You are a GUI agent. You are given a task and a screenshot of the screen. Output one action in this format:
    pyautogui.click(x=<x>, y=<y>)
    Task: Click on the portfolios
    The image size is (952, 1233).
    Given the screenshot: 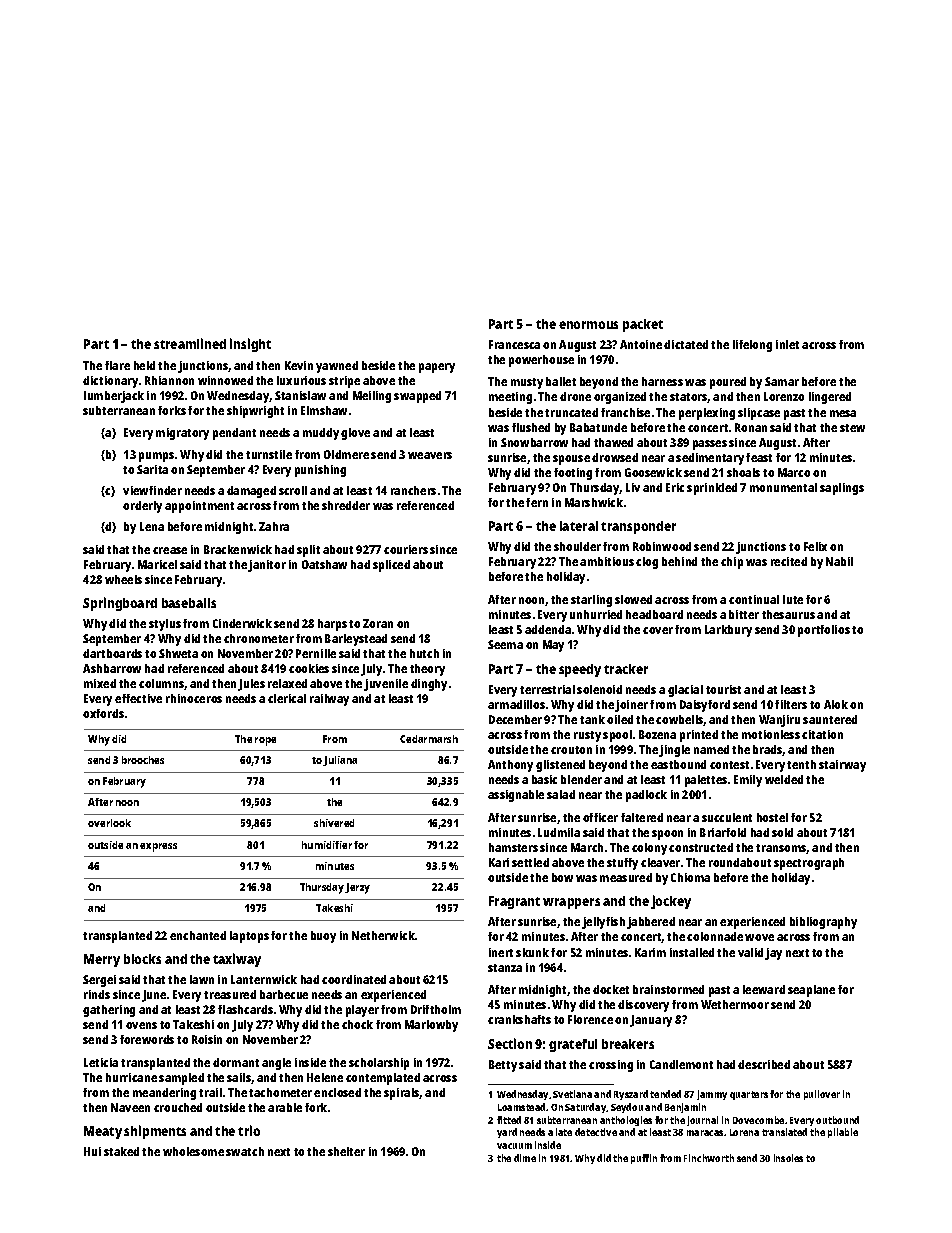 What is the action you would take?
    pyautogui.click(x=824, y=631)
